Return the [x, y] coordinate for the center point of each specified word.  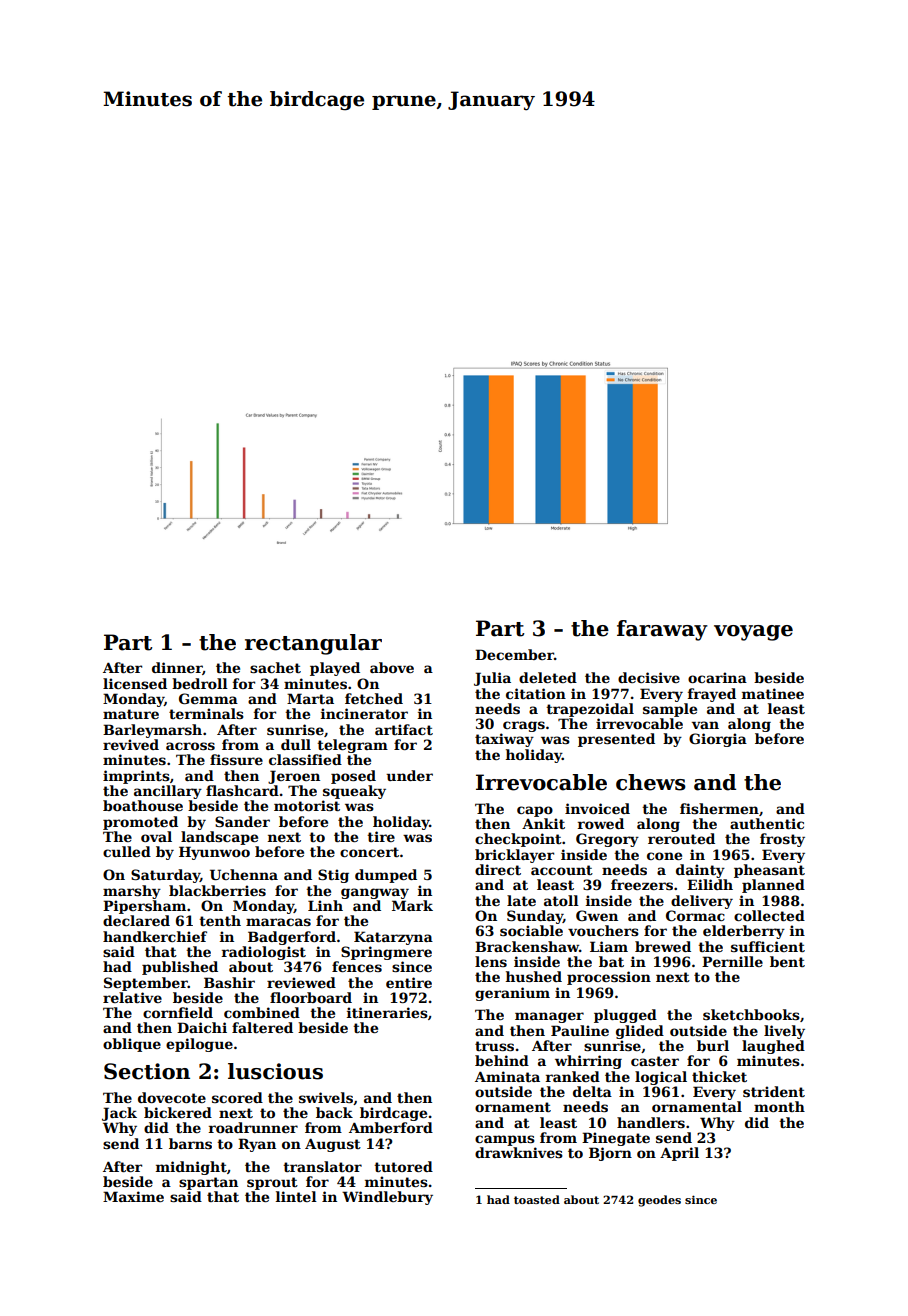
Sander [242, 821]
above [392, 667]
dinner [177, 667]
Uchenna [244, 874]
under [409, 775]
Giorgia [718, 740]
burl [713, 1045]
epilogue [199, 1045]
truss [494, 1046]
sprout [272, 1183]
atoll [561, 900]
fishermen [719, 808]
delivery [702, 902]
